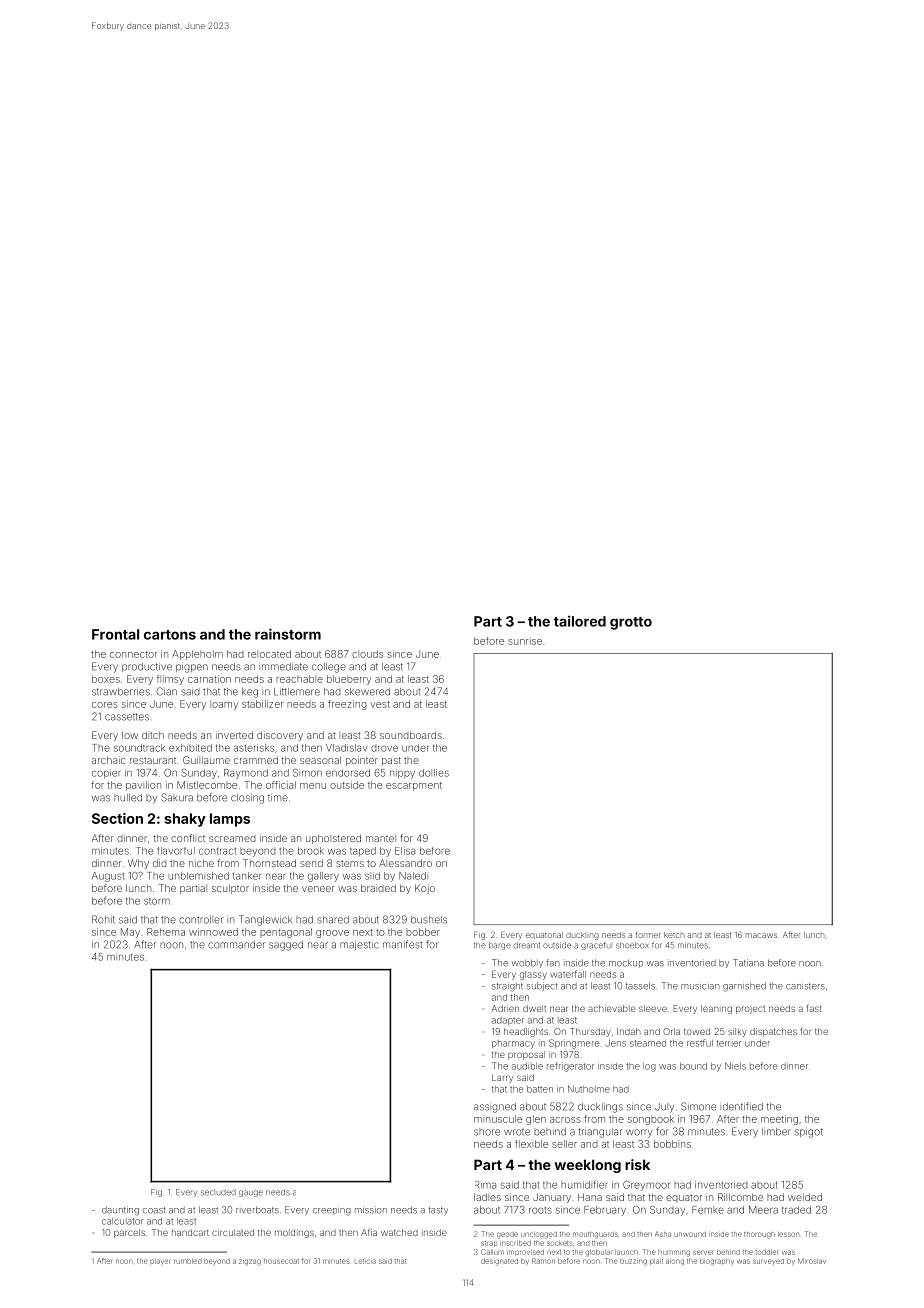 The height and width of the image is (1308, 924). Describe the element at coordinates (809, 1133) in the image. I see `spigot` at that location.
